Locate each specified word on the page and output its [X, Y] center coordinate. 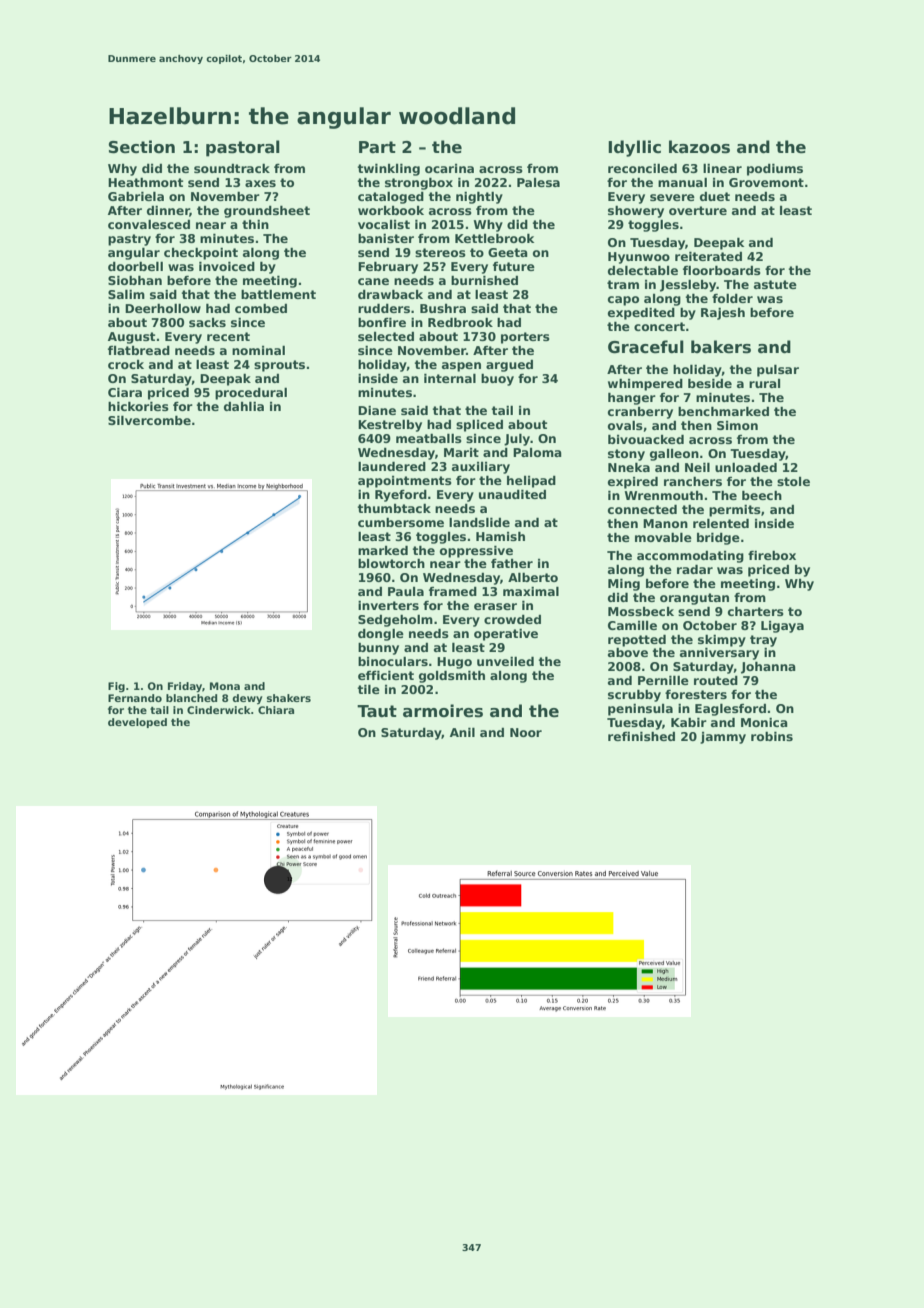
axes [260, 183]
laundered [392, 466]
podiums [775, 169]
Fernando [135, 698]
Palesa [538, 182]
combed [261, 308]
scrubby [634, 695]
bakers [721, 347]
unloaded [746, 467]
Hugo [454, 663]
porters [525, 338]
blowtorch [391, 563]
